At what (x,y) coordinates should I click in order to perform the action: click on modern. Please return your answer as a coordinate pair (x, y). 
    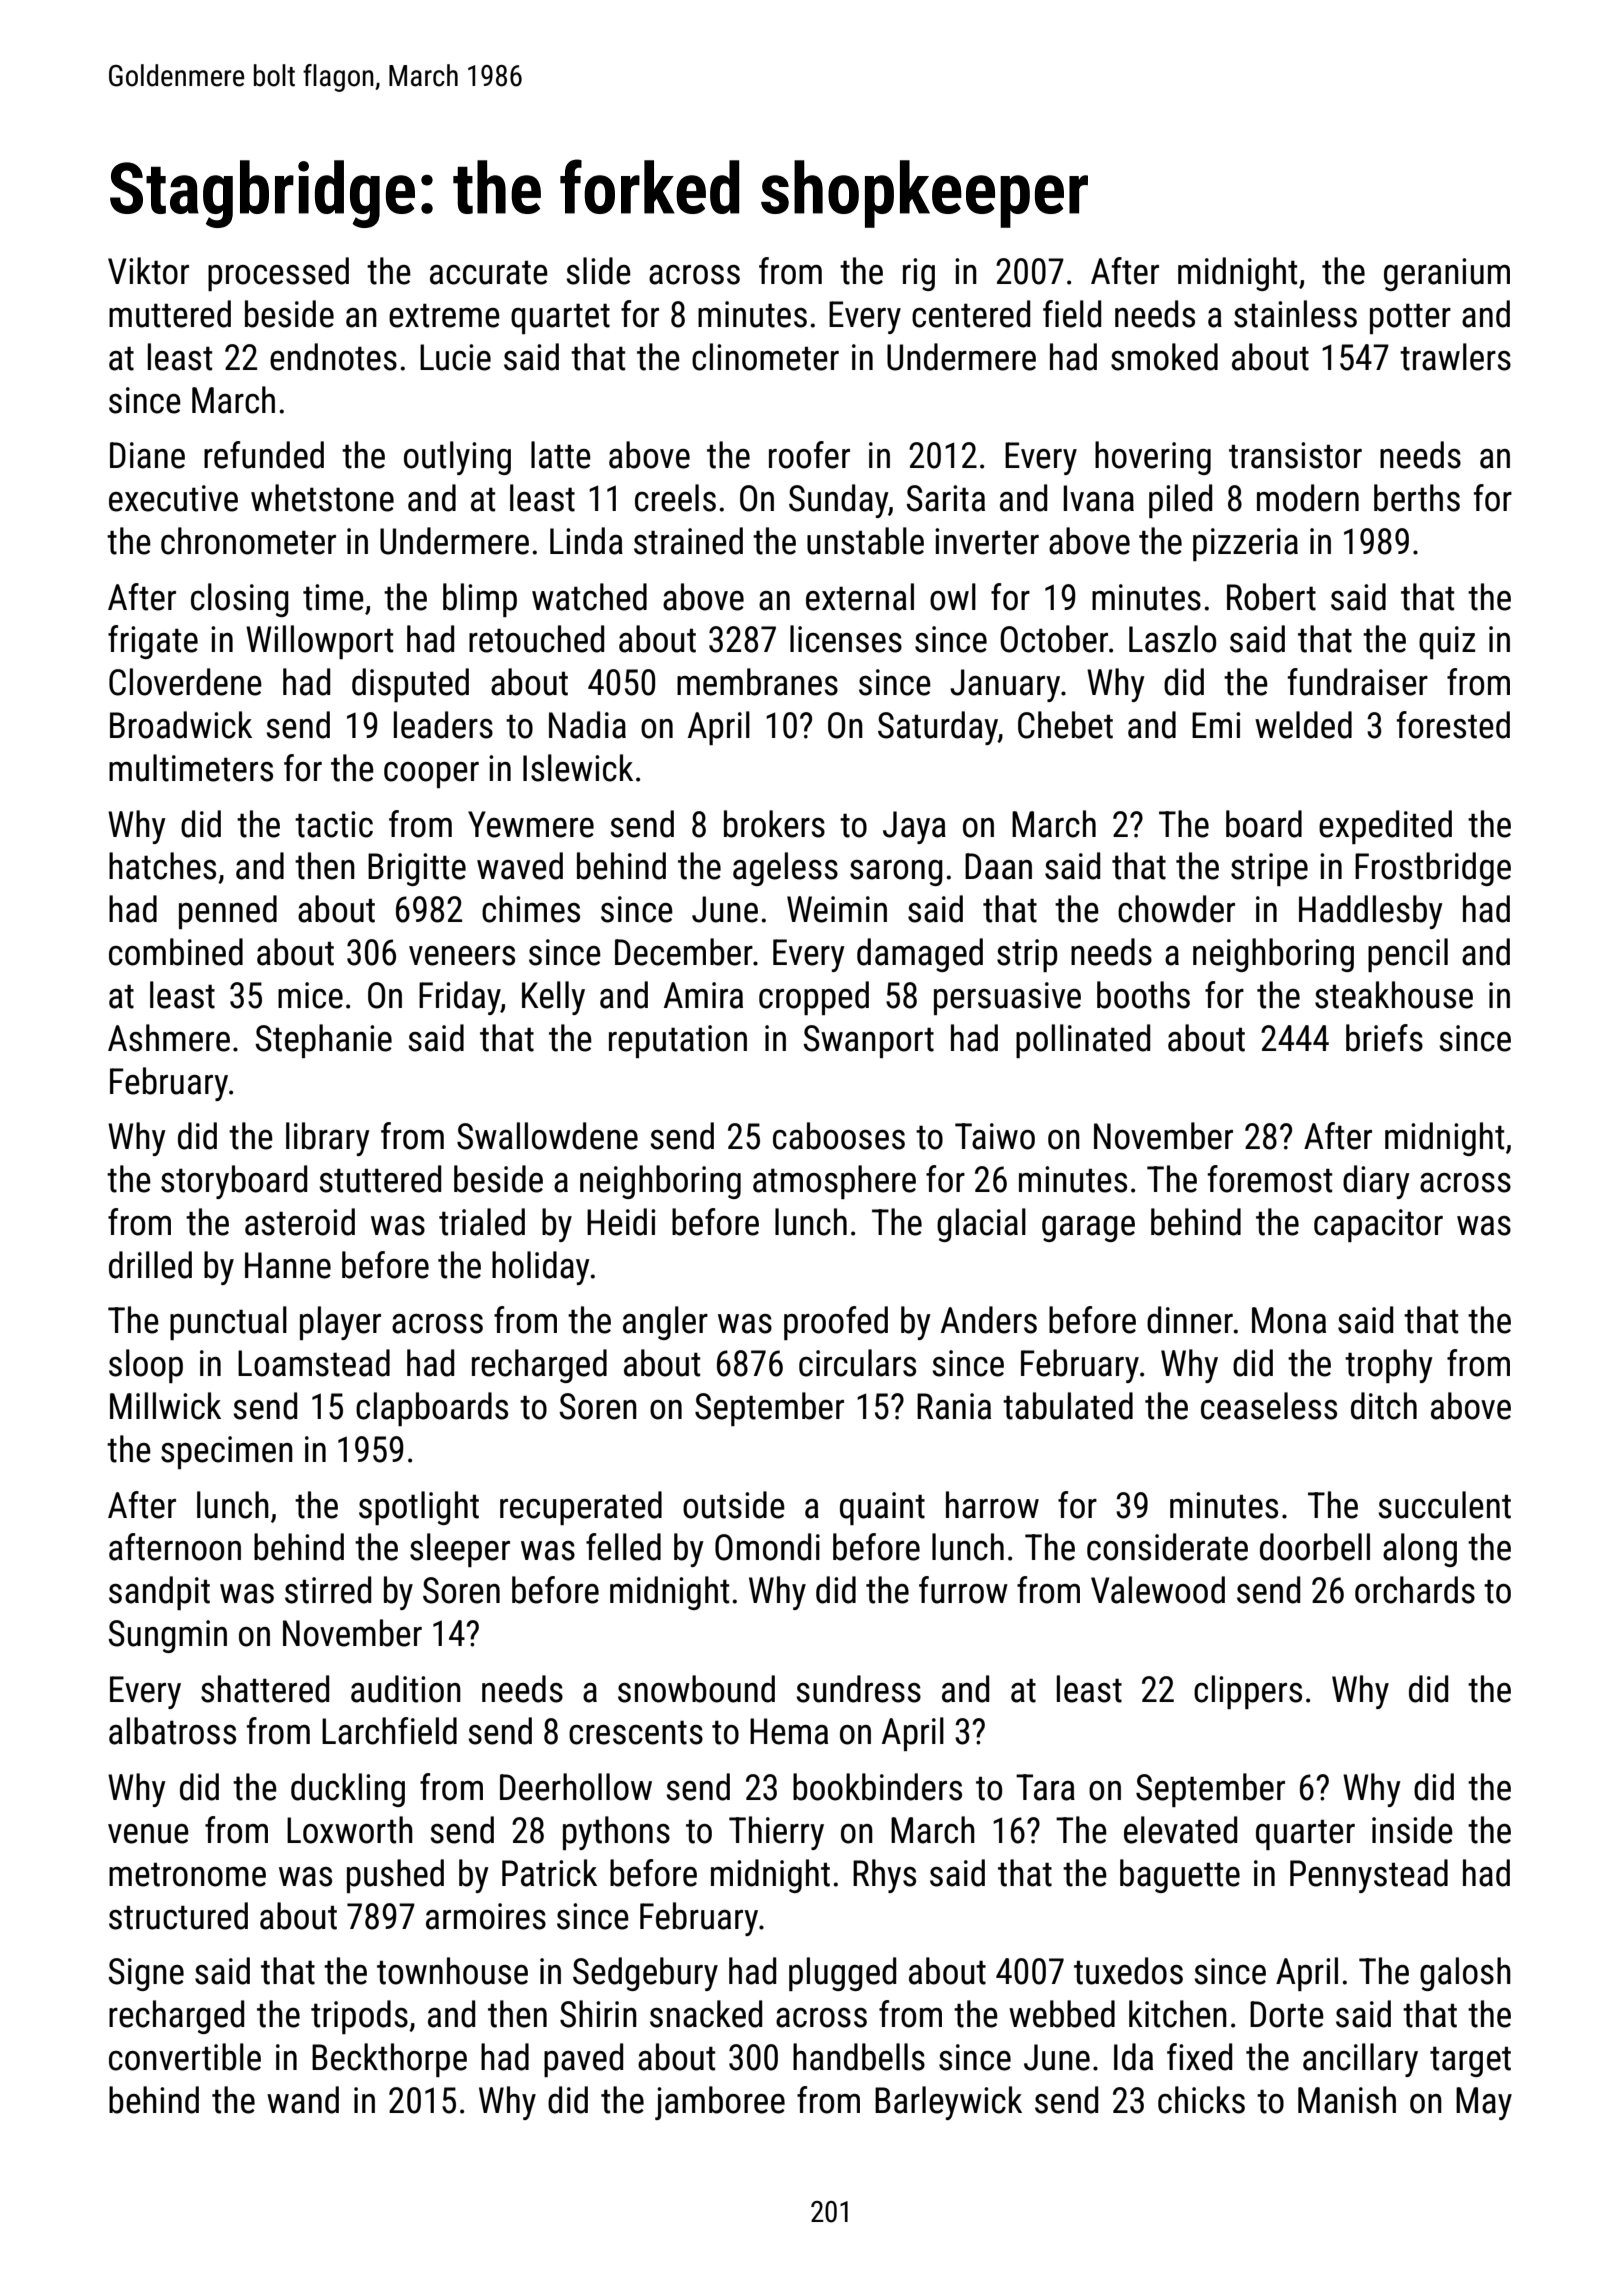
    Looking at the image, I should click on (1308, 498).
